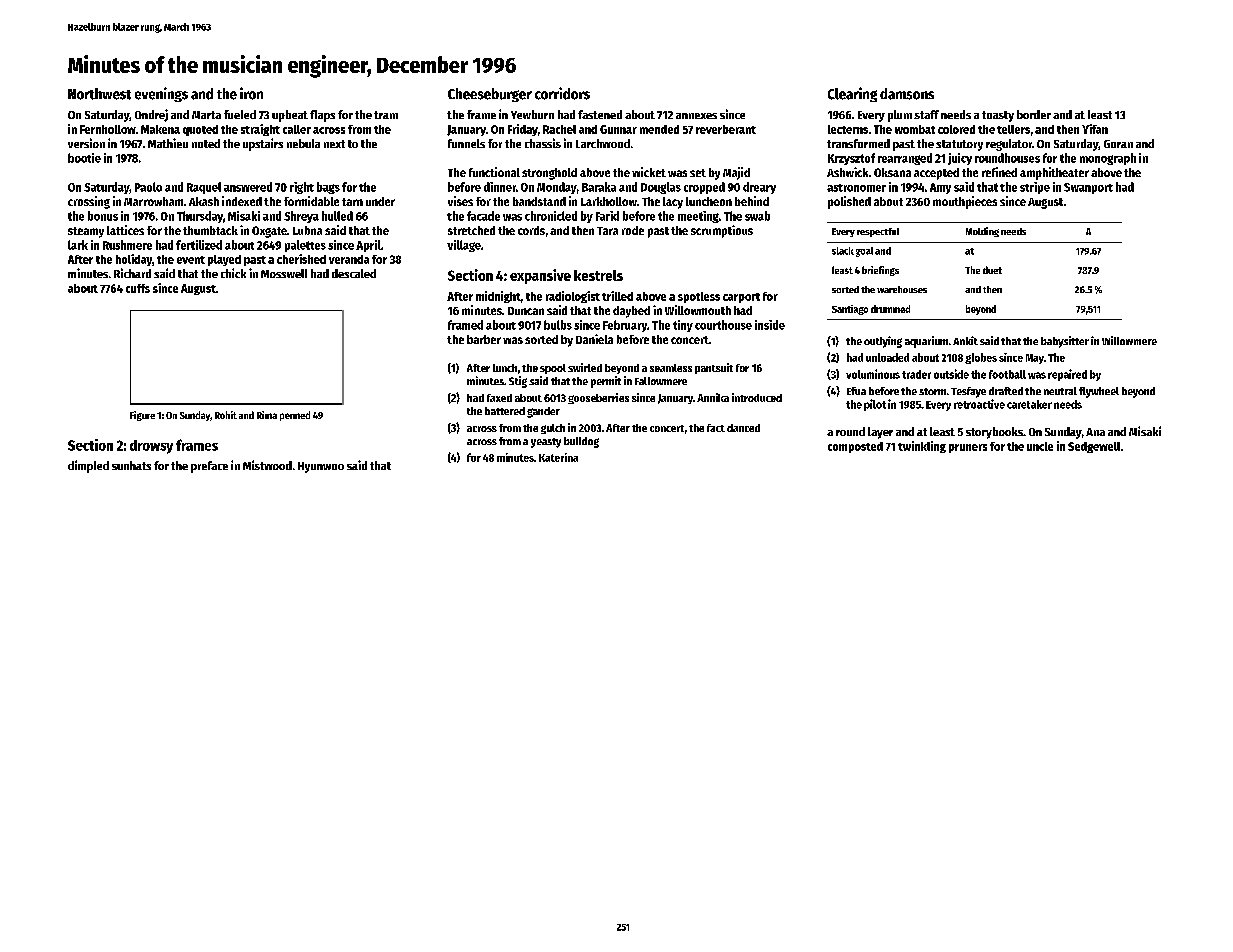 This screenshot has height=952, width=1233. Describe the element at coordinates (907, 94) in the screenshot. I see `damsons` at that location.
